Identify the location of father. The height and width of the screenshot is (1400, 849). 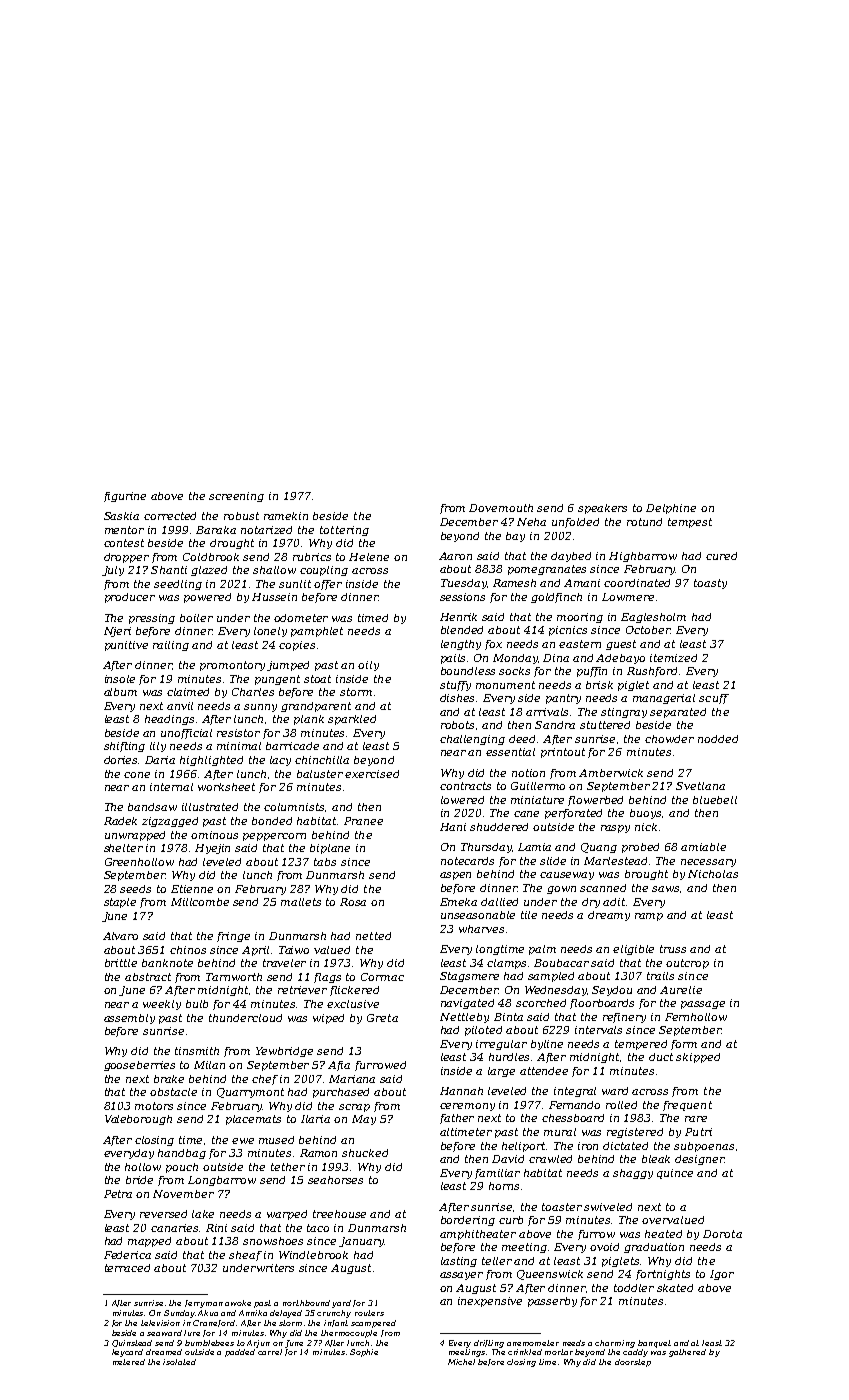
(457, 1119).
